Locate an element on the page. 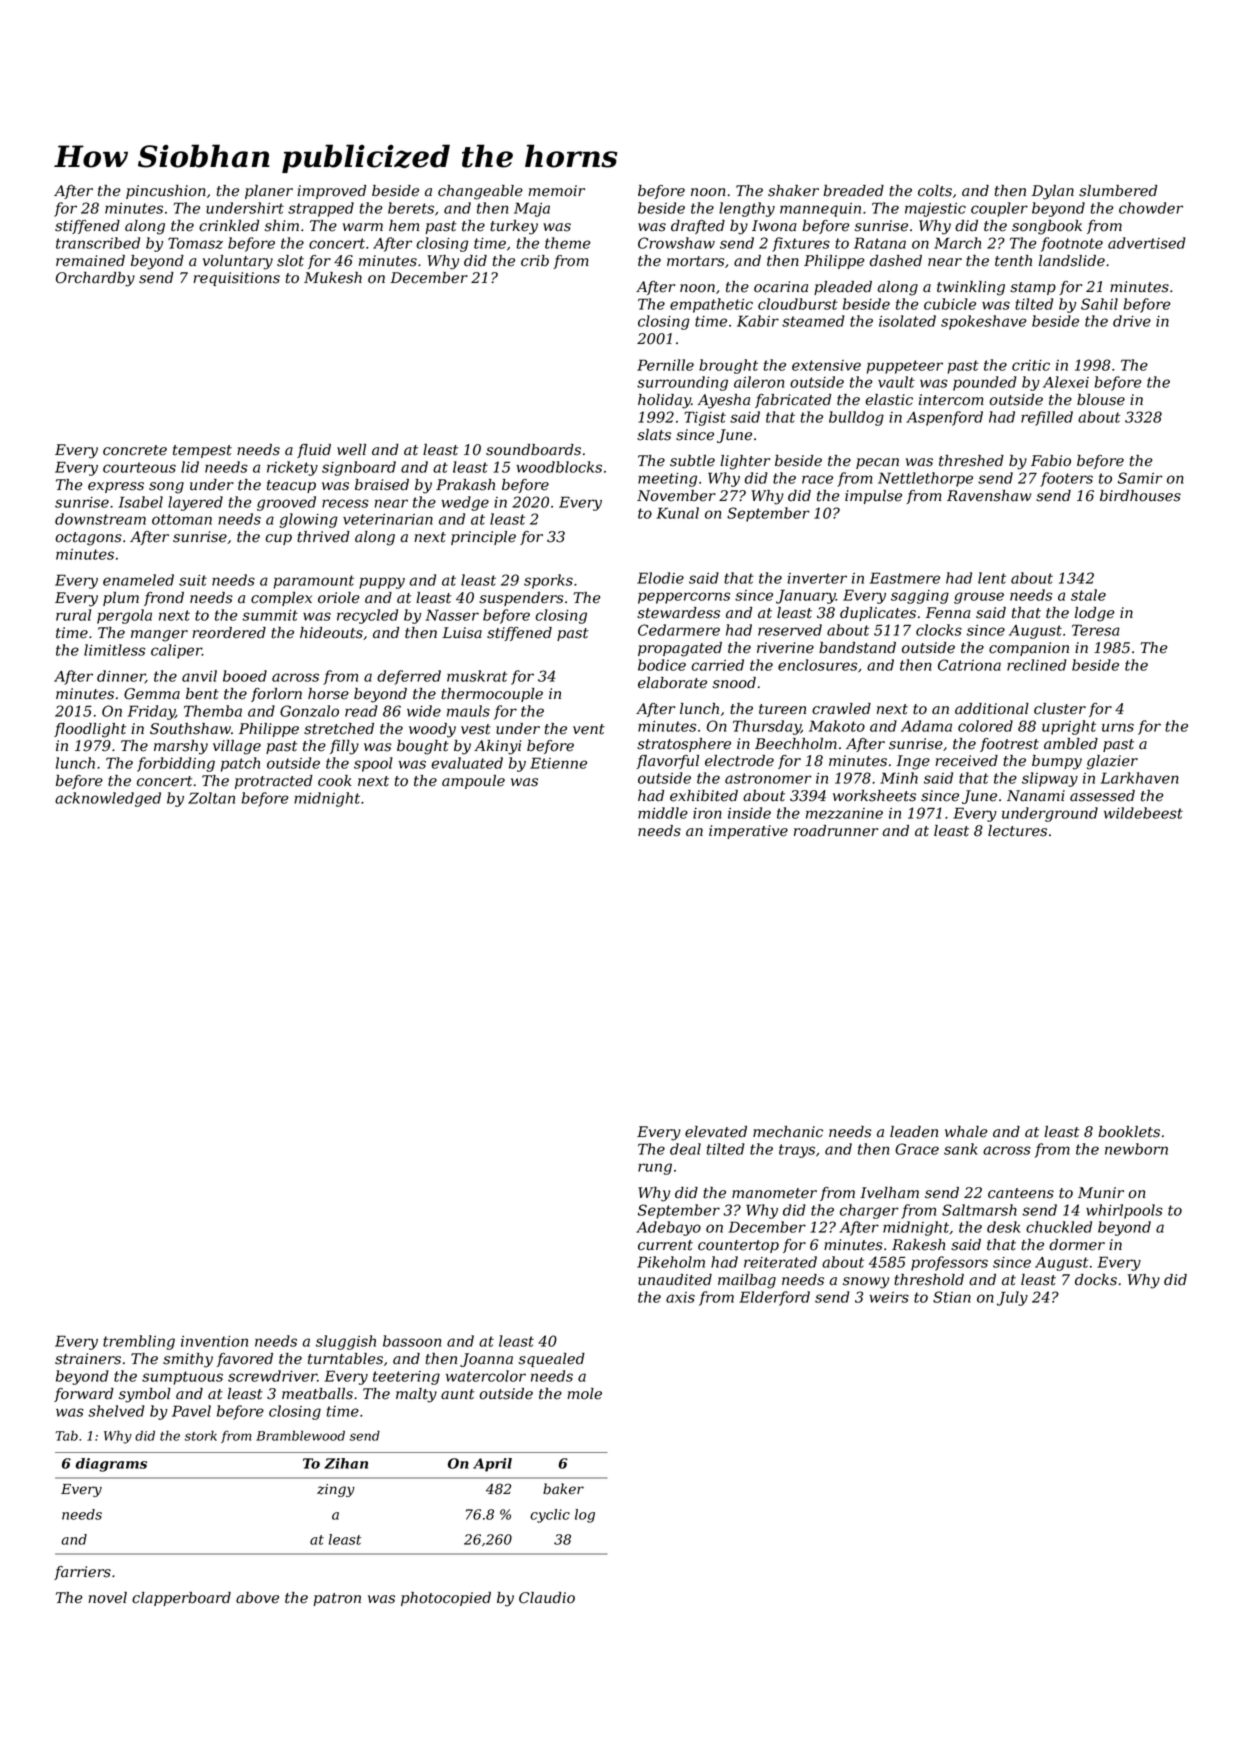 This document has width=1245, height=1761. July is located at coordinates (1012, 1298).
